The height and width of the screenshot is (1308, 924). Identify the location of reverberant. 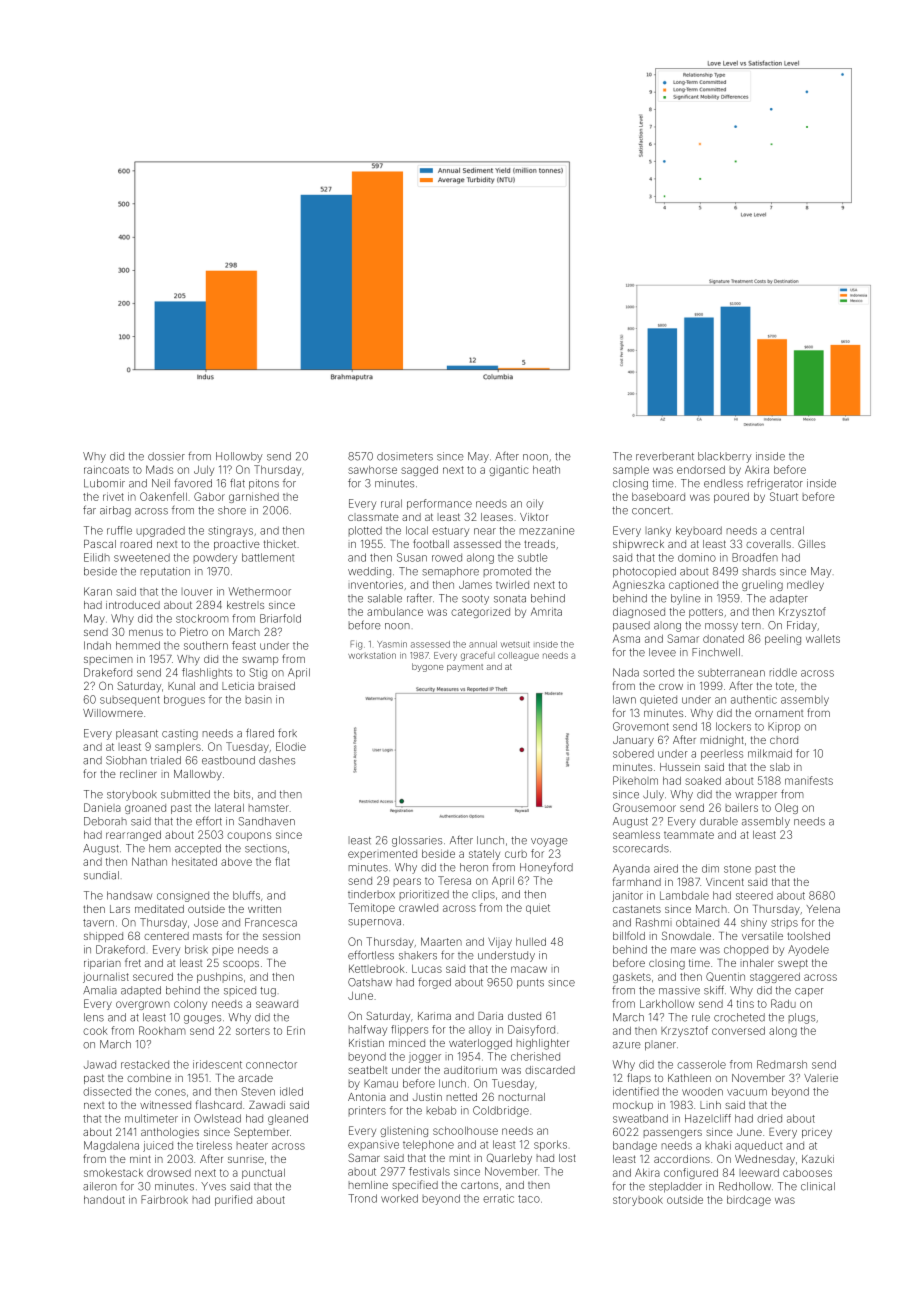
(665, 456).
